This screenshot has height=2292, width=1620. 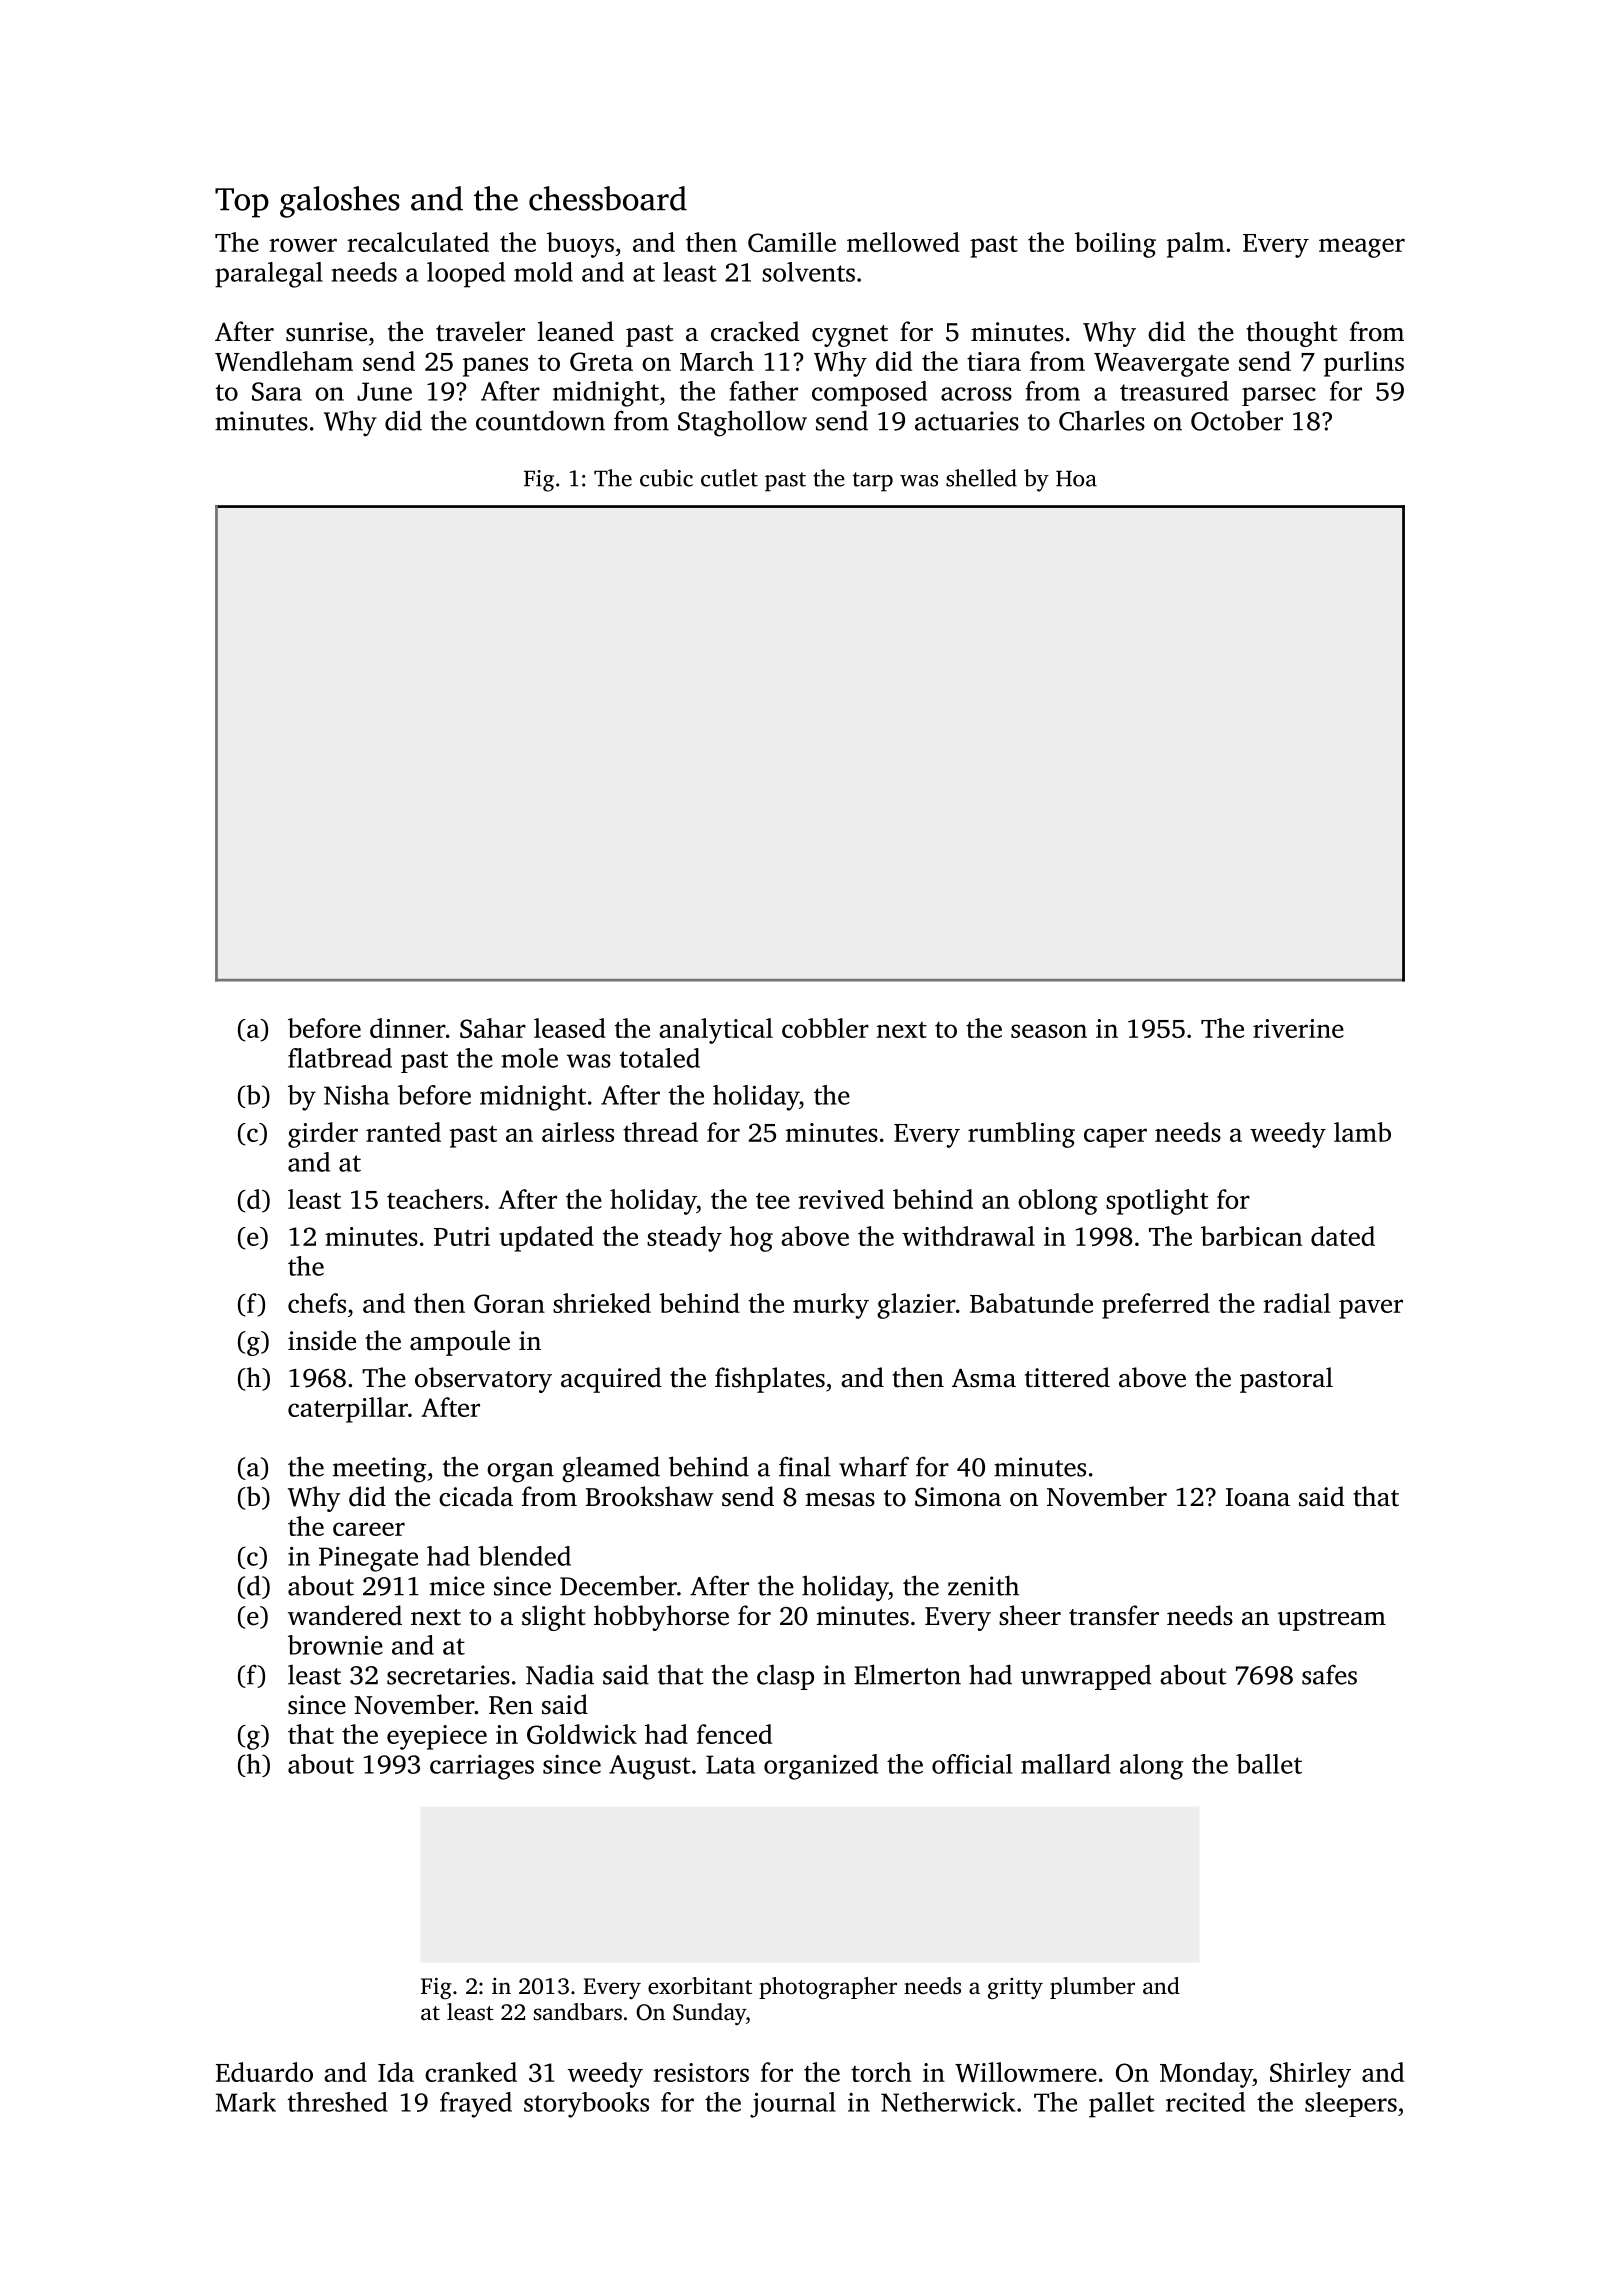 What do you see at coordinates (340, 1058) in the screenshot?
I see `flatbread` at bounding box center [340, 1058].
